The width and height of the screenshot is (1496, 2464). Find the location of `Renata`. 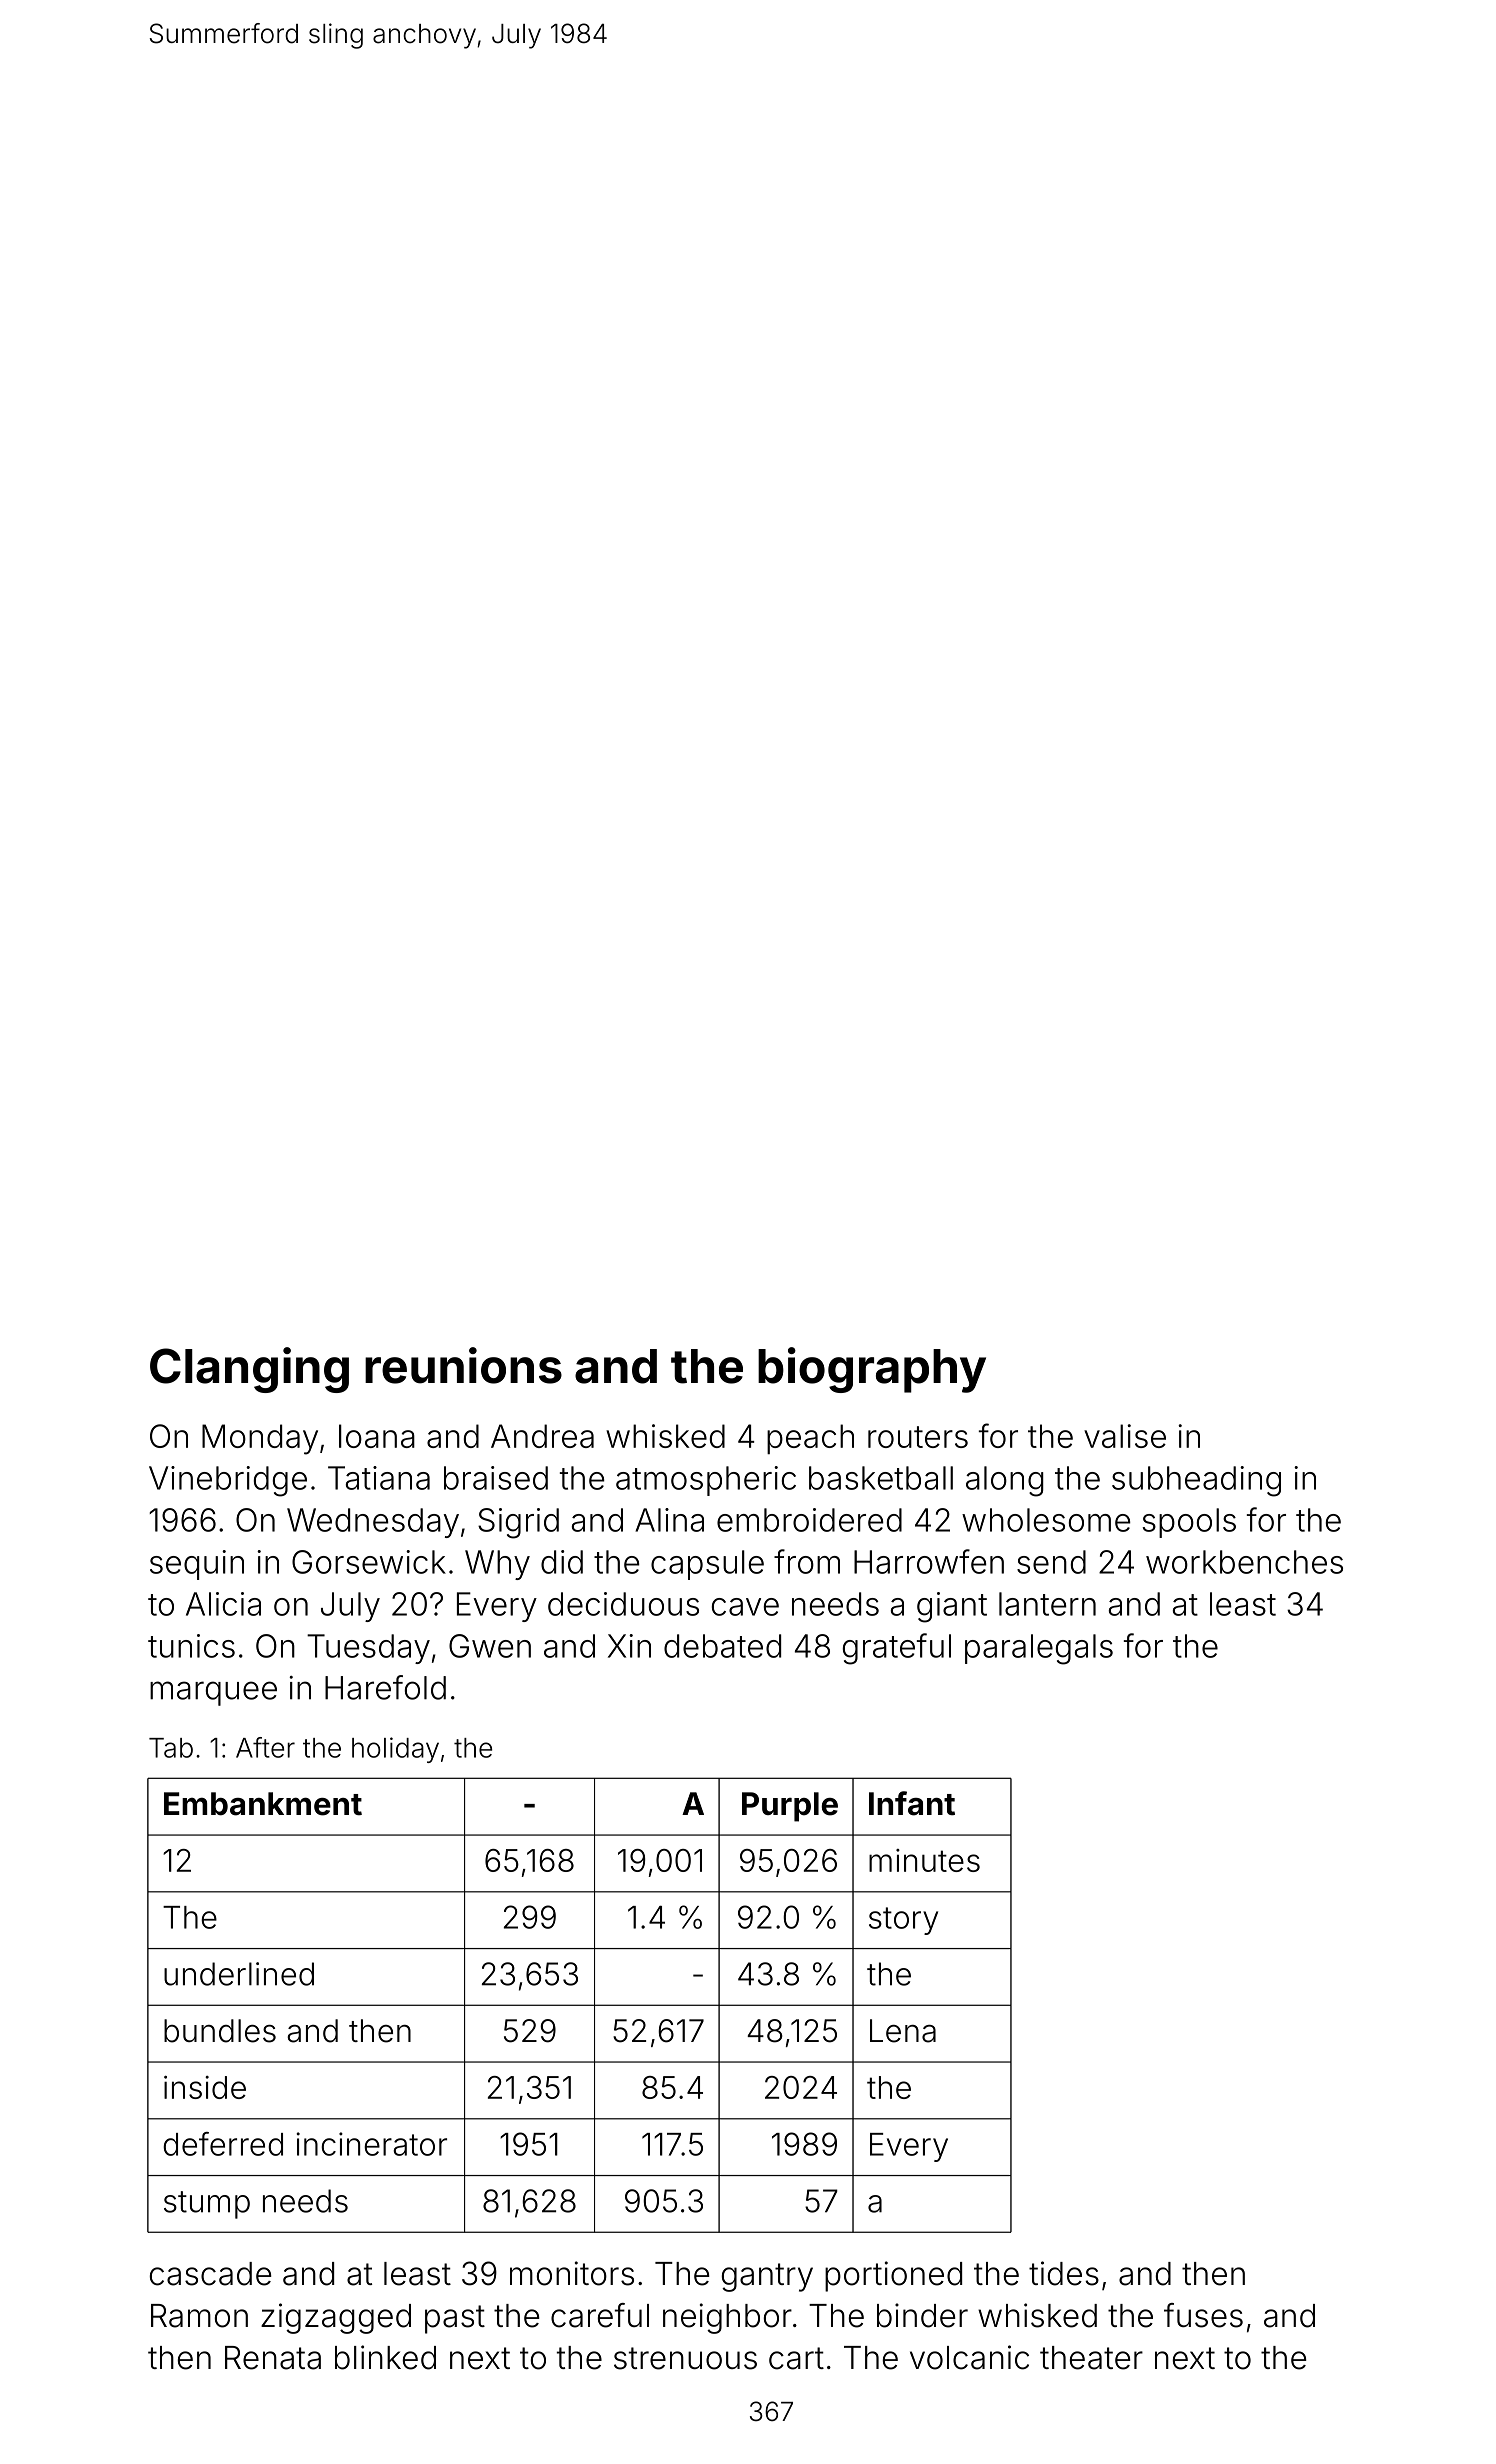

Renata is located at coordinates (273, 2358).
